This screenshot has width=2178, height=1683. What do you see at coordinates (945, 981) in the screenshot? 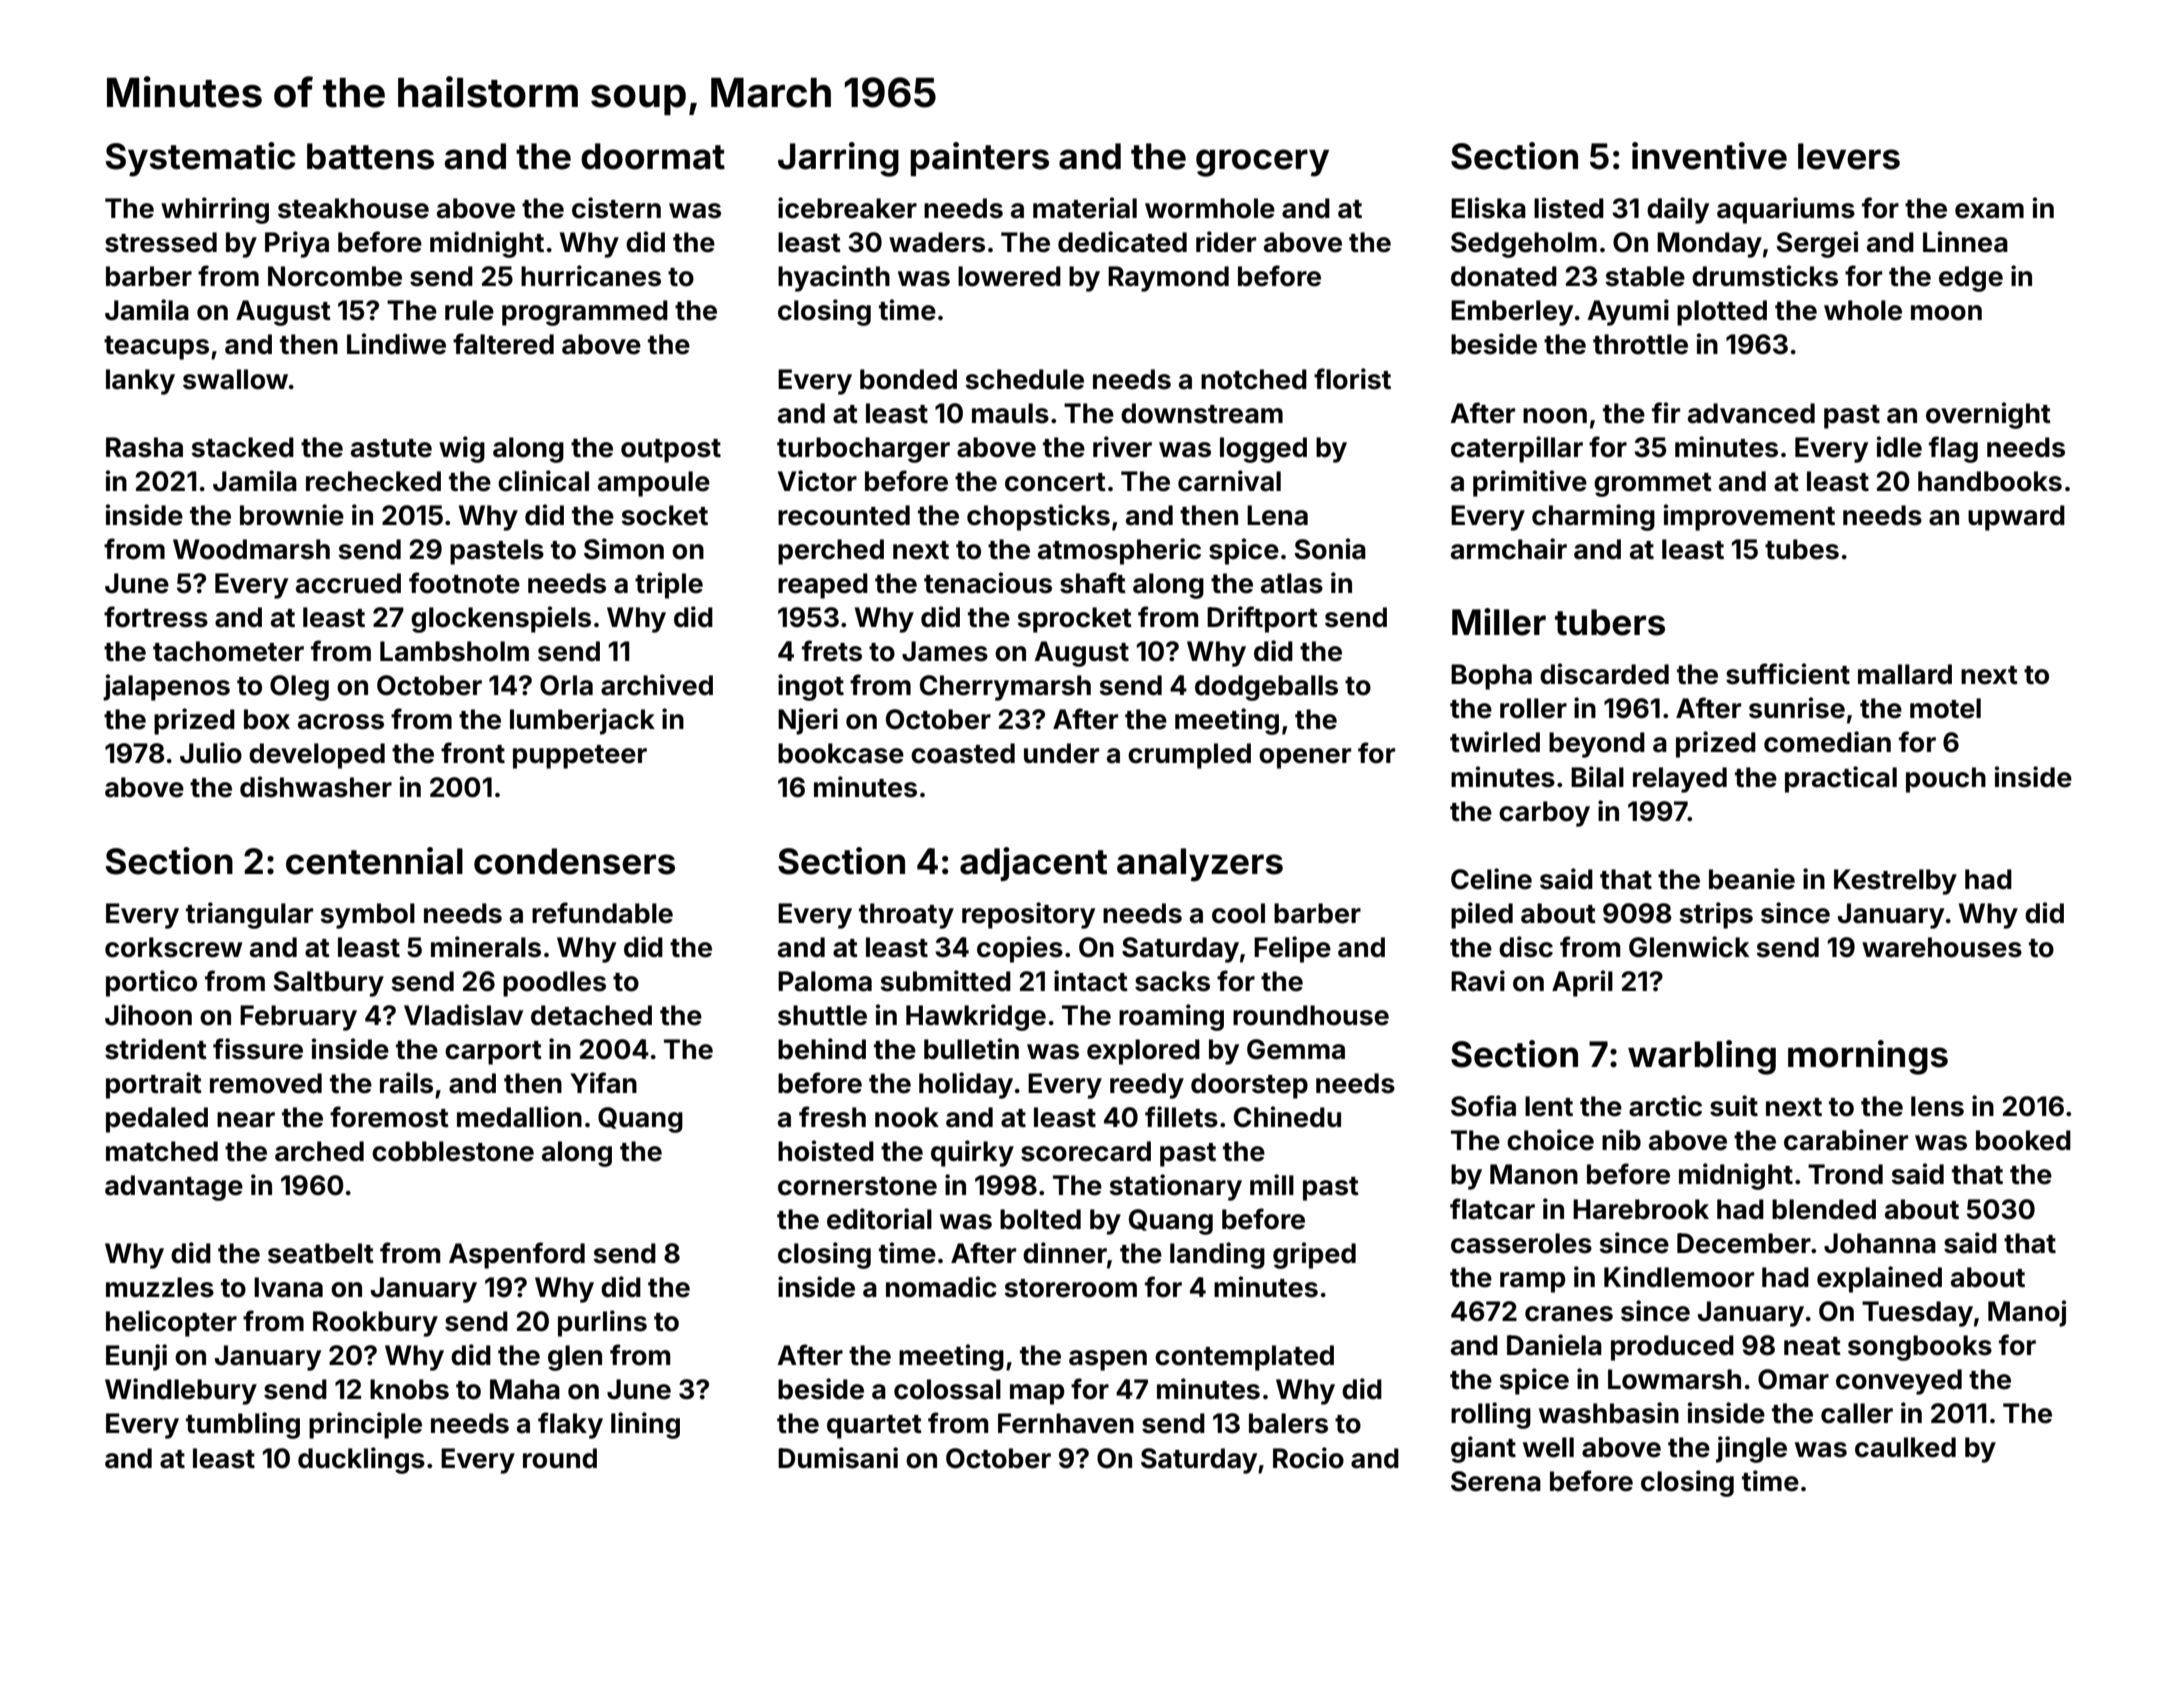
I see `submitted` at bounding box center [945, 981].
